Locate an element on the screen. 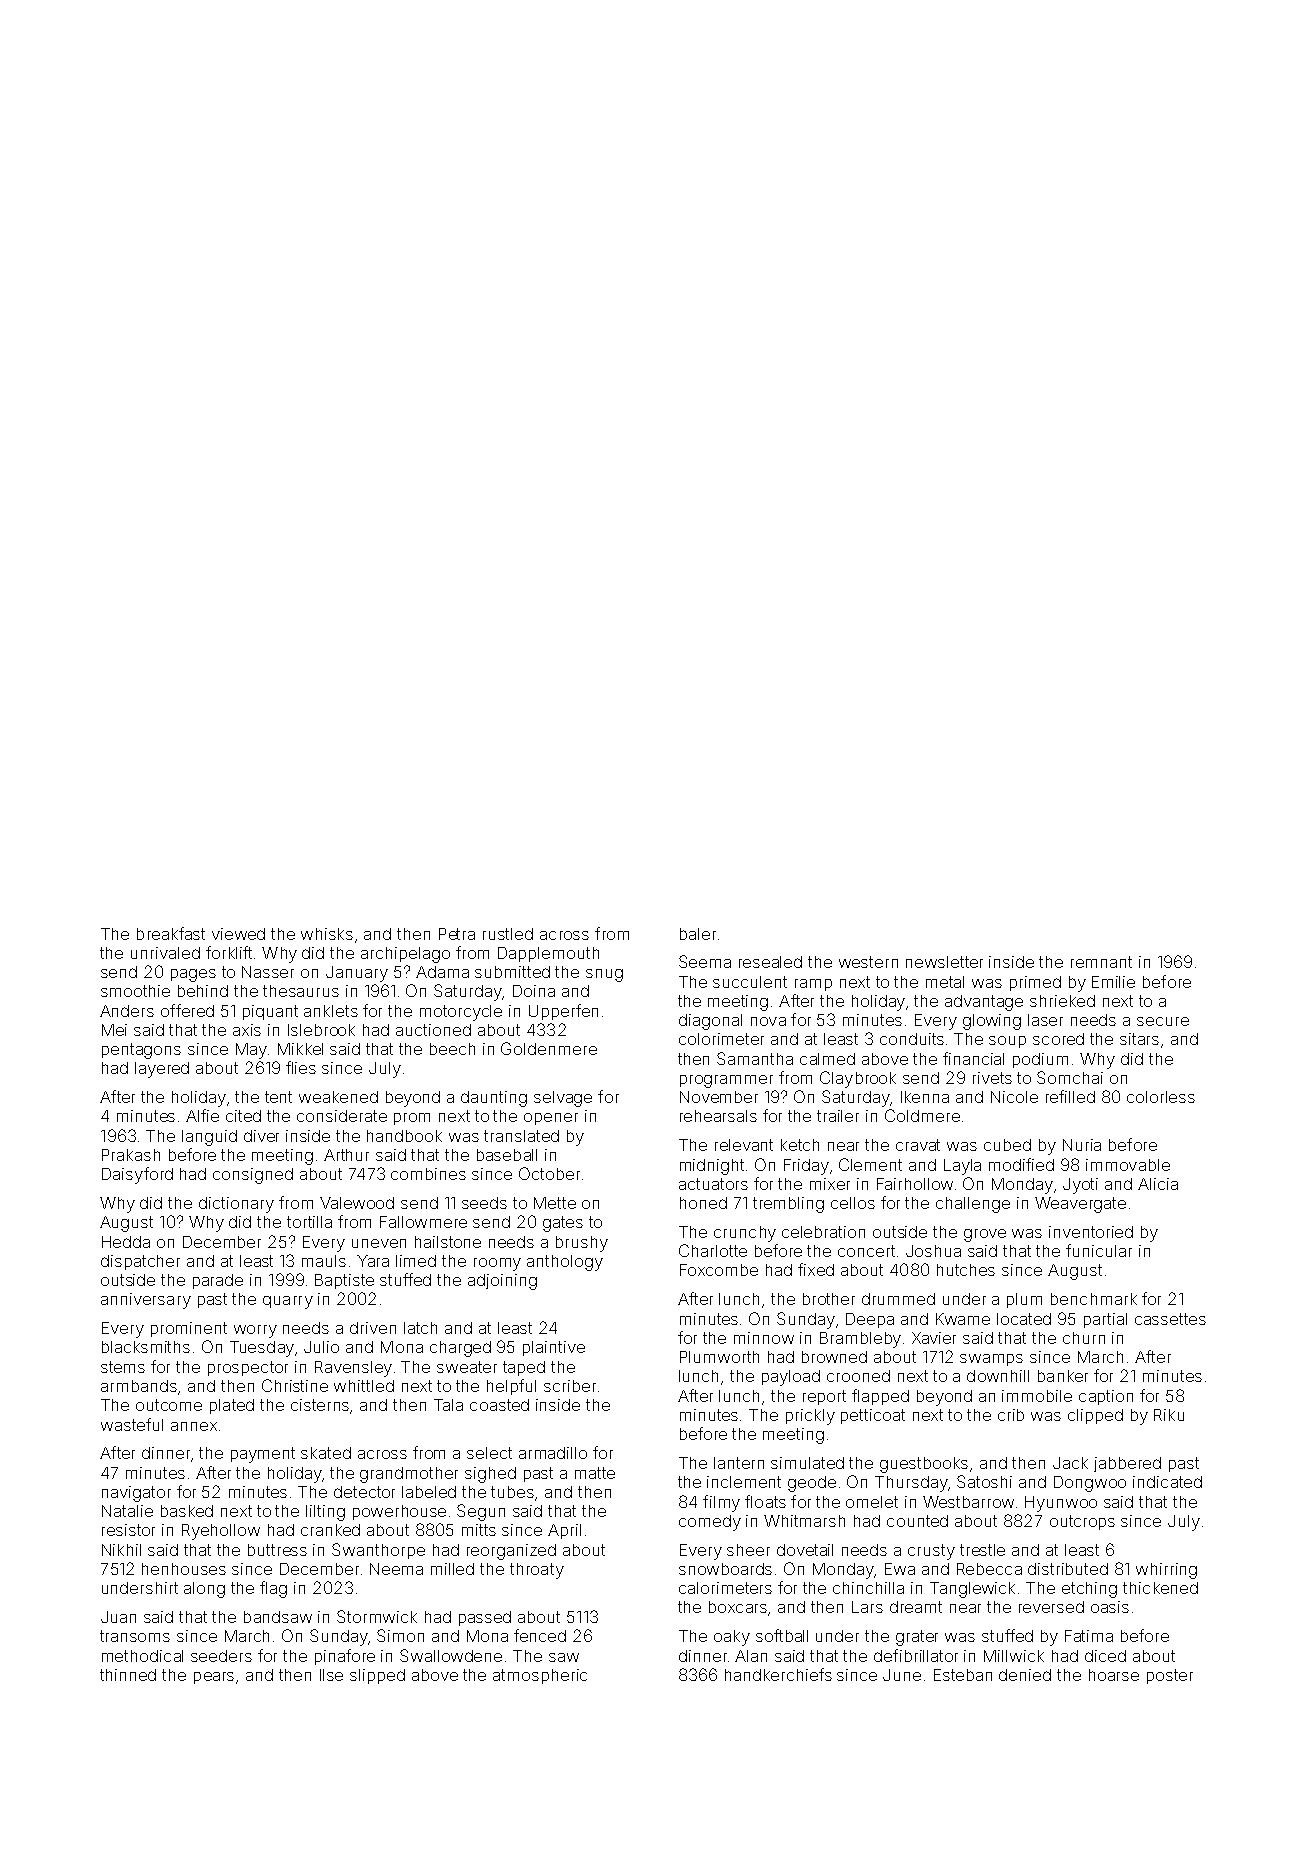 This screenshot has width=1309, height=1851. soup is located at coordinates (1007, 1042).
